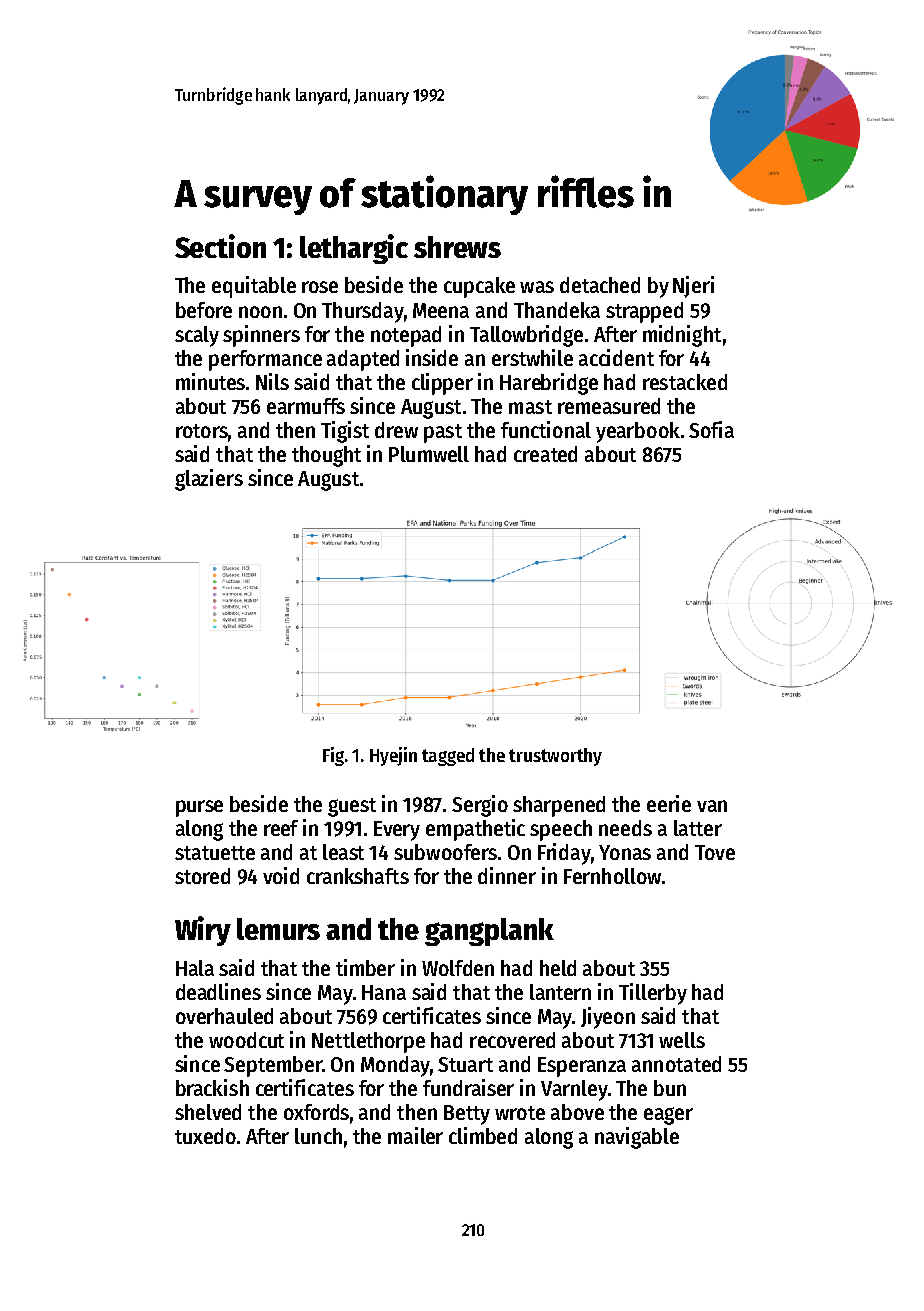 This screenshot has width=924, height=1311. What do you see at coordinates (205, 1136) in the screenshot?
I see `tuxedo` at bounding box center [205, 1136].
